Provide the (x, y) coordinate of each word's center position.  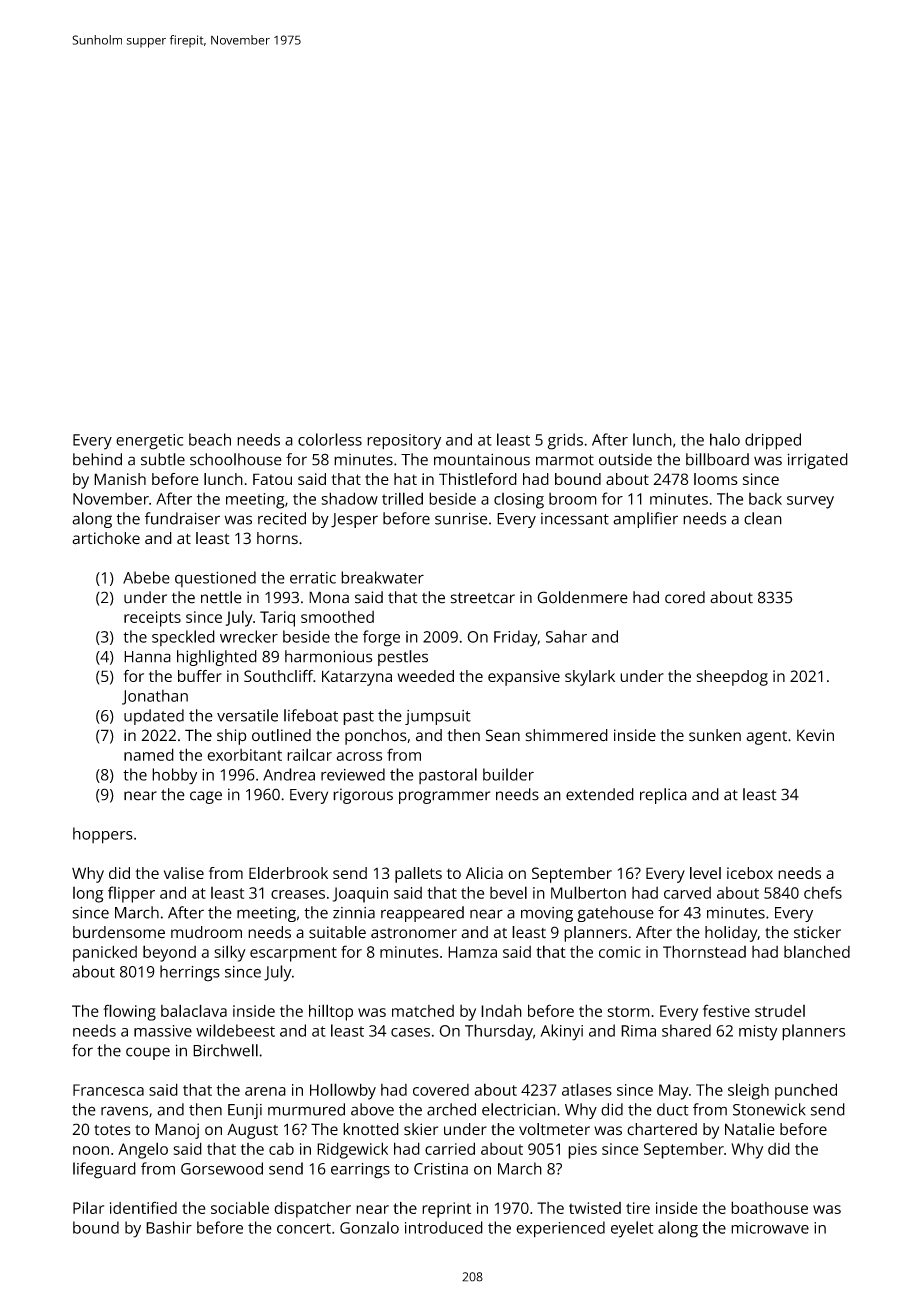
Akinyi (561, 1032)
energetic (149, 442)
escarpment (293, 954)
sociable (240, 1207)
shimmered (566, 735)
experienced (560, 1229)
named (149, 754)
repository (404, 442)
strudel (780, 1011)
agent (766, 738)
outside (625, 459)
